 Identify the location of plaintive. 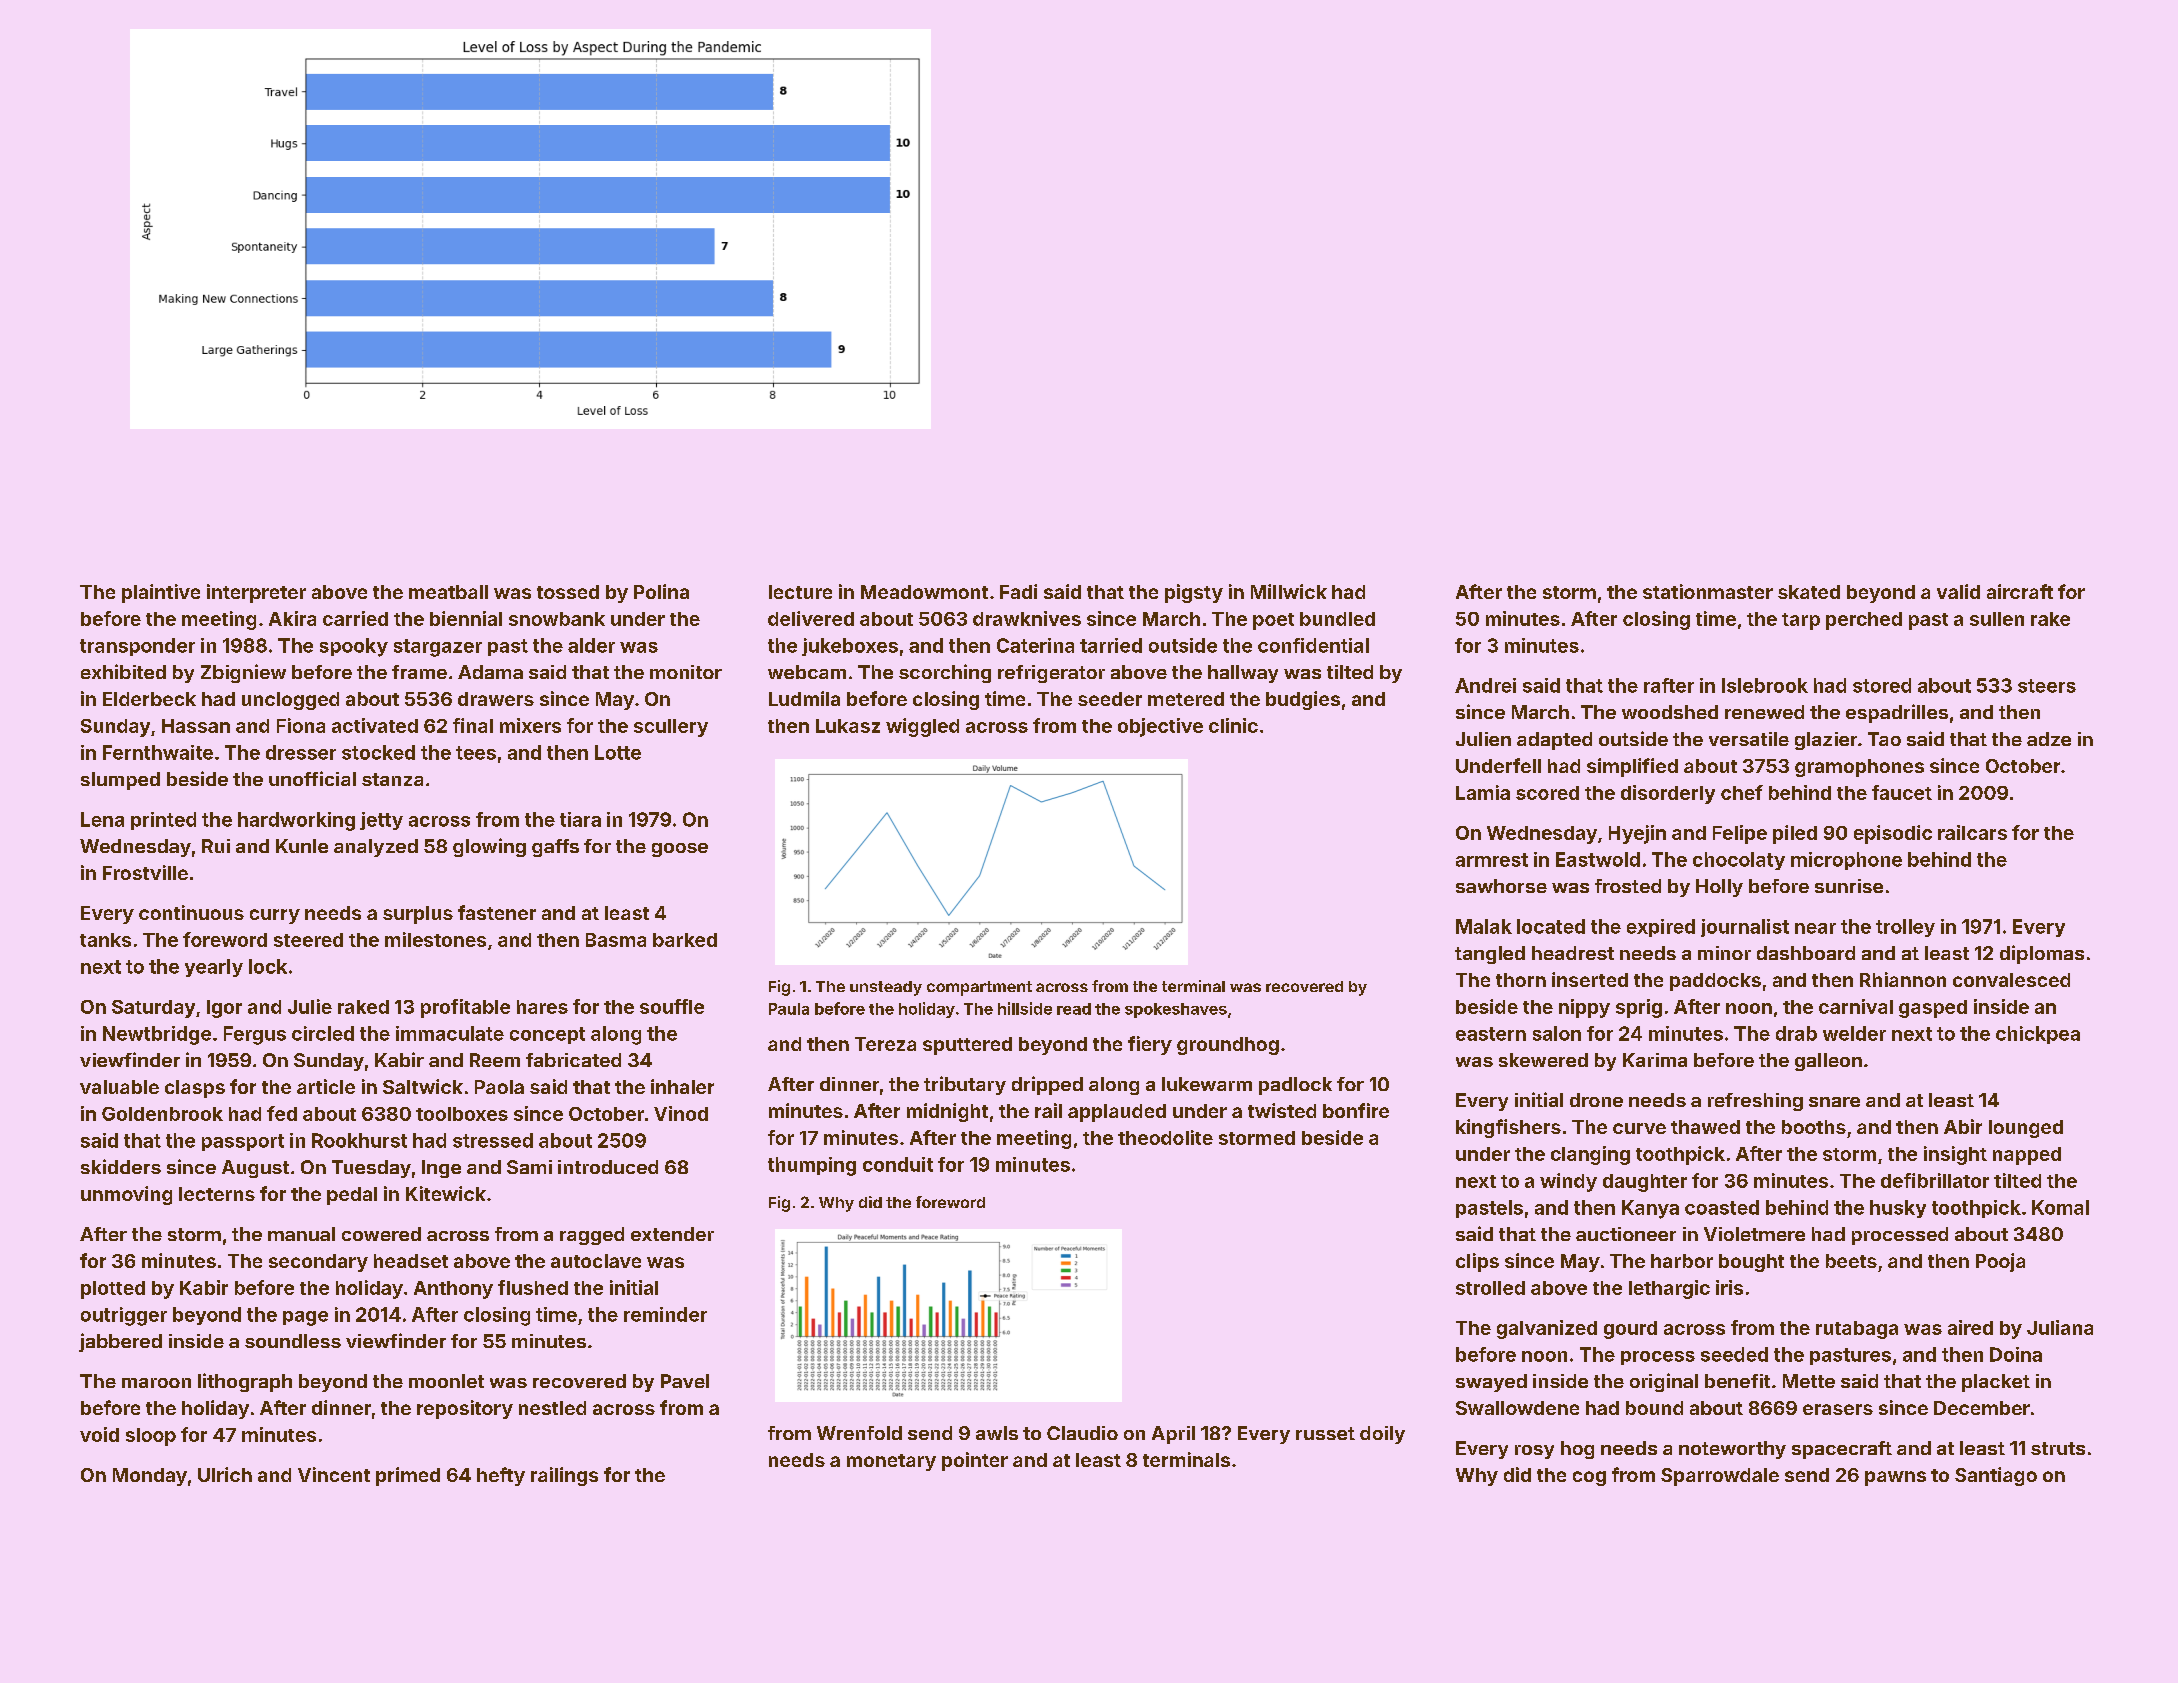
(161, 593).
